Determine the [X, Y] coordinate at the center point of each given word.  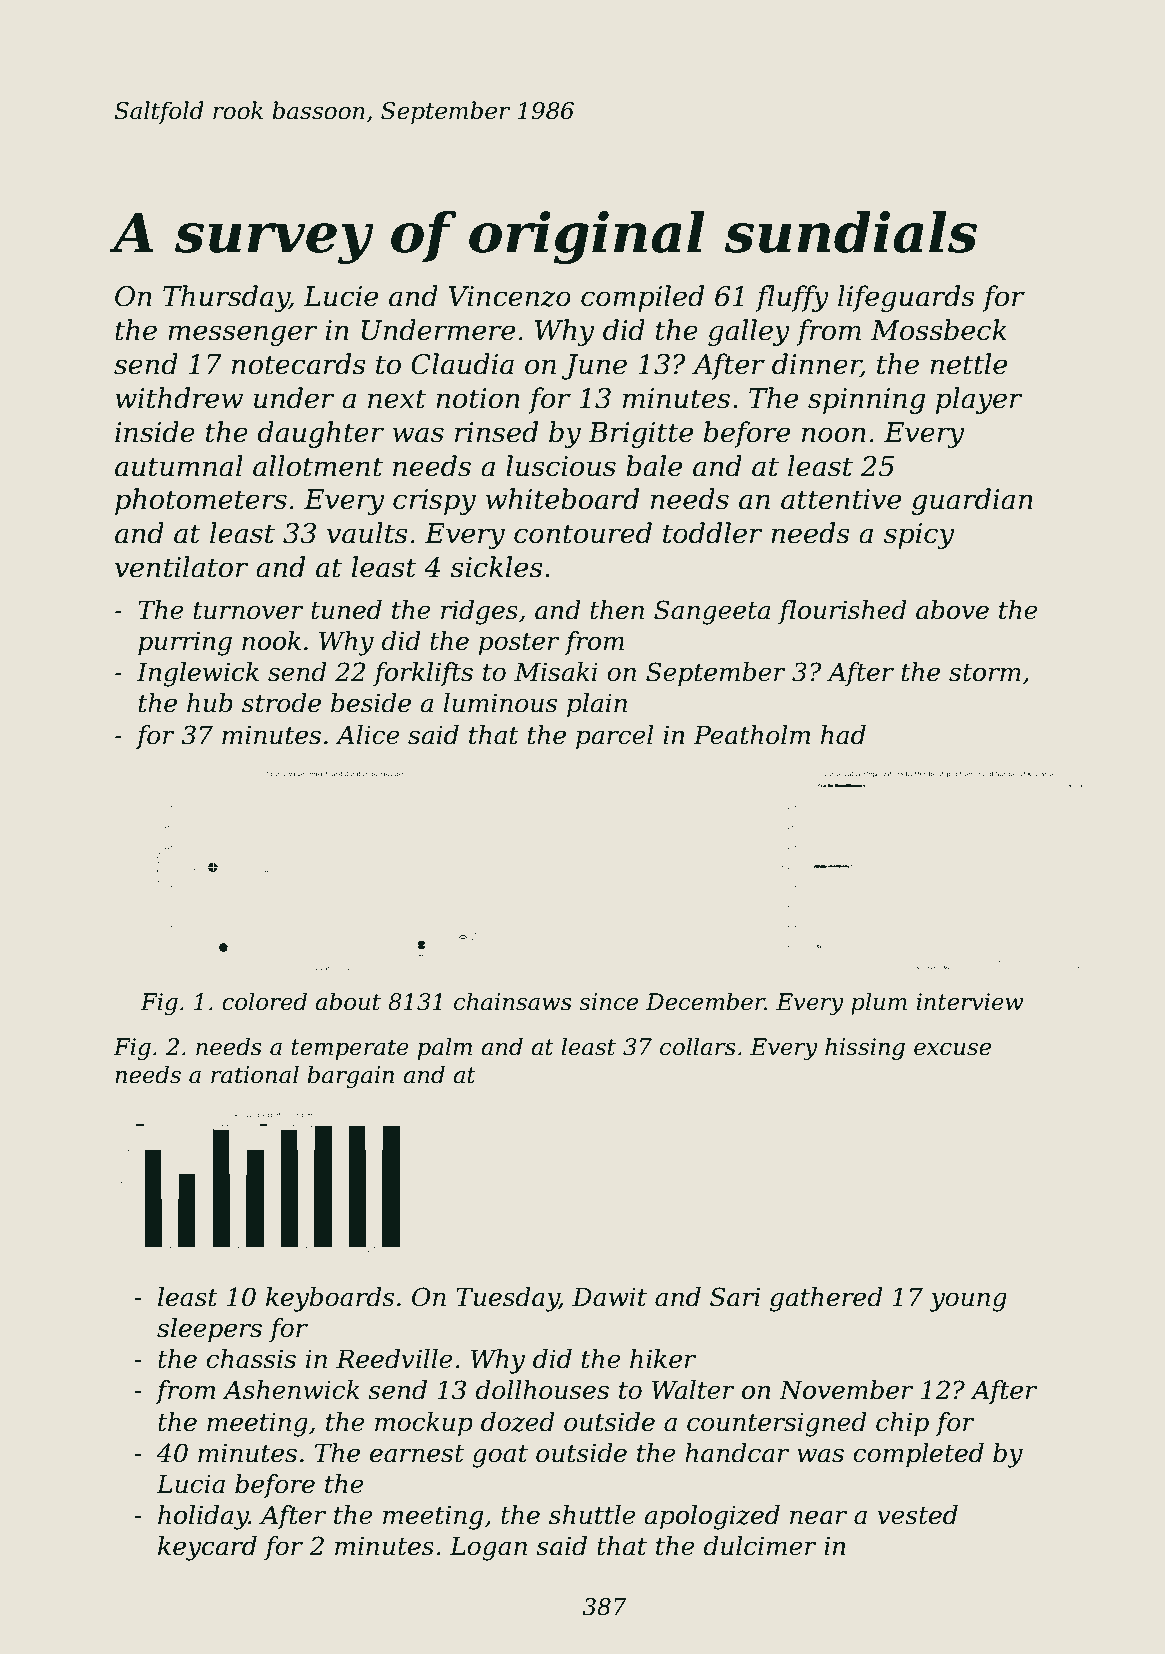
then [617, 610]
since [608, 1002]
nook [271, 641]
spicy [919, 536]
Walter [693, 1390]
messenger [243, 335]
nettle [968, 364]
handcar [737, 1453]
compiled [642, 298]
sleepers [209, 1330]
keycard [207, 1548]
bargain [350, 1076]
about [348, 1001]
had [843, 735]
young [968, 1302]
